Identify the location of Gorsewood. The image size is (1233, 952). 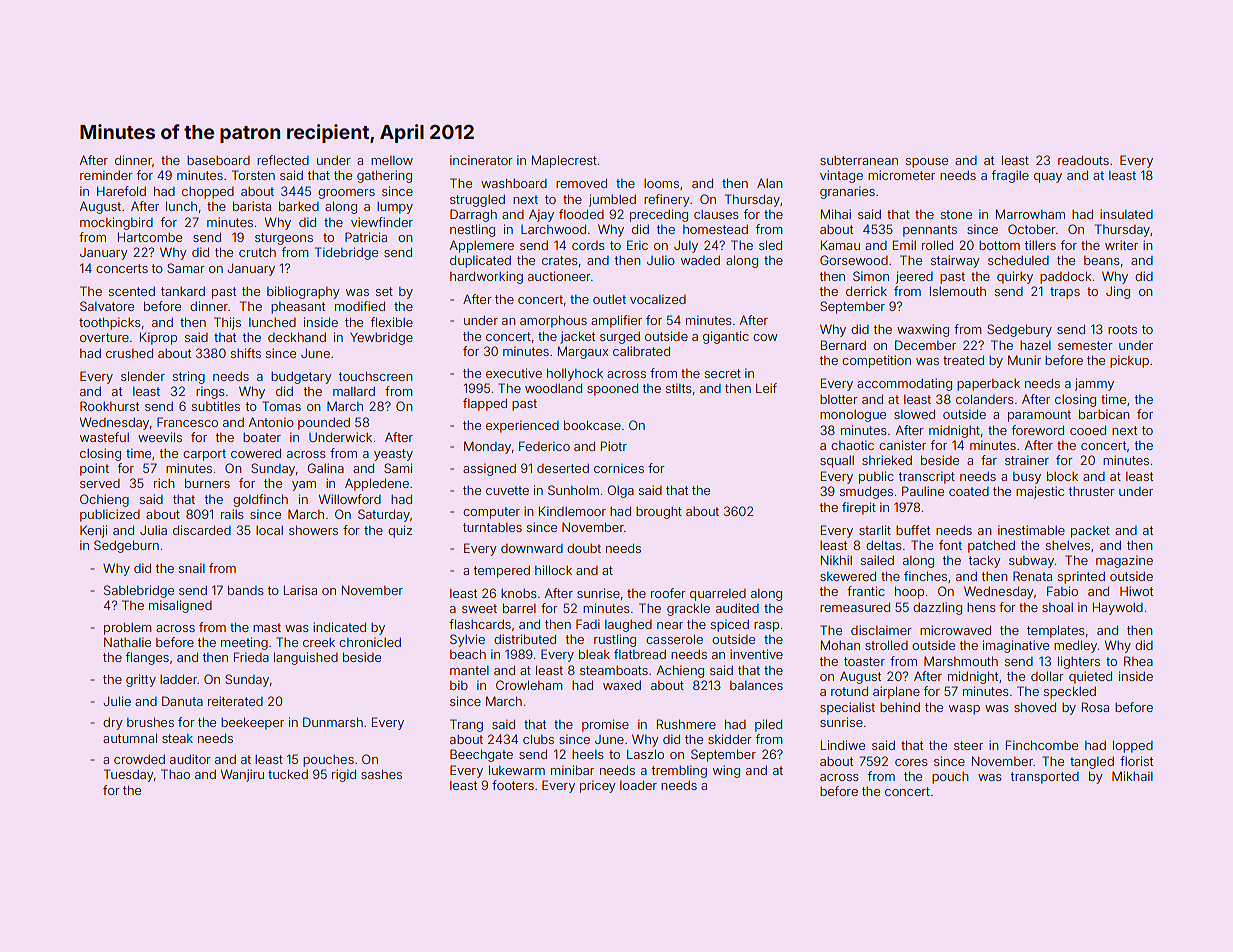
(854, 260).
